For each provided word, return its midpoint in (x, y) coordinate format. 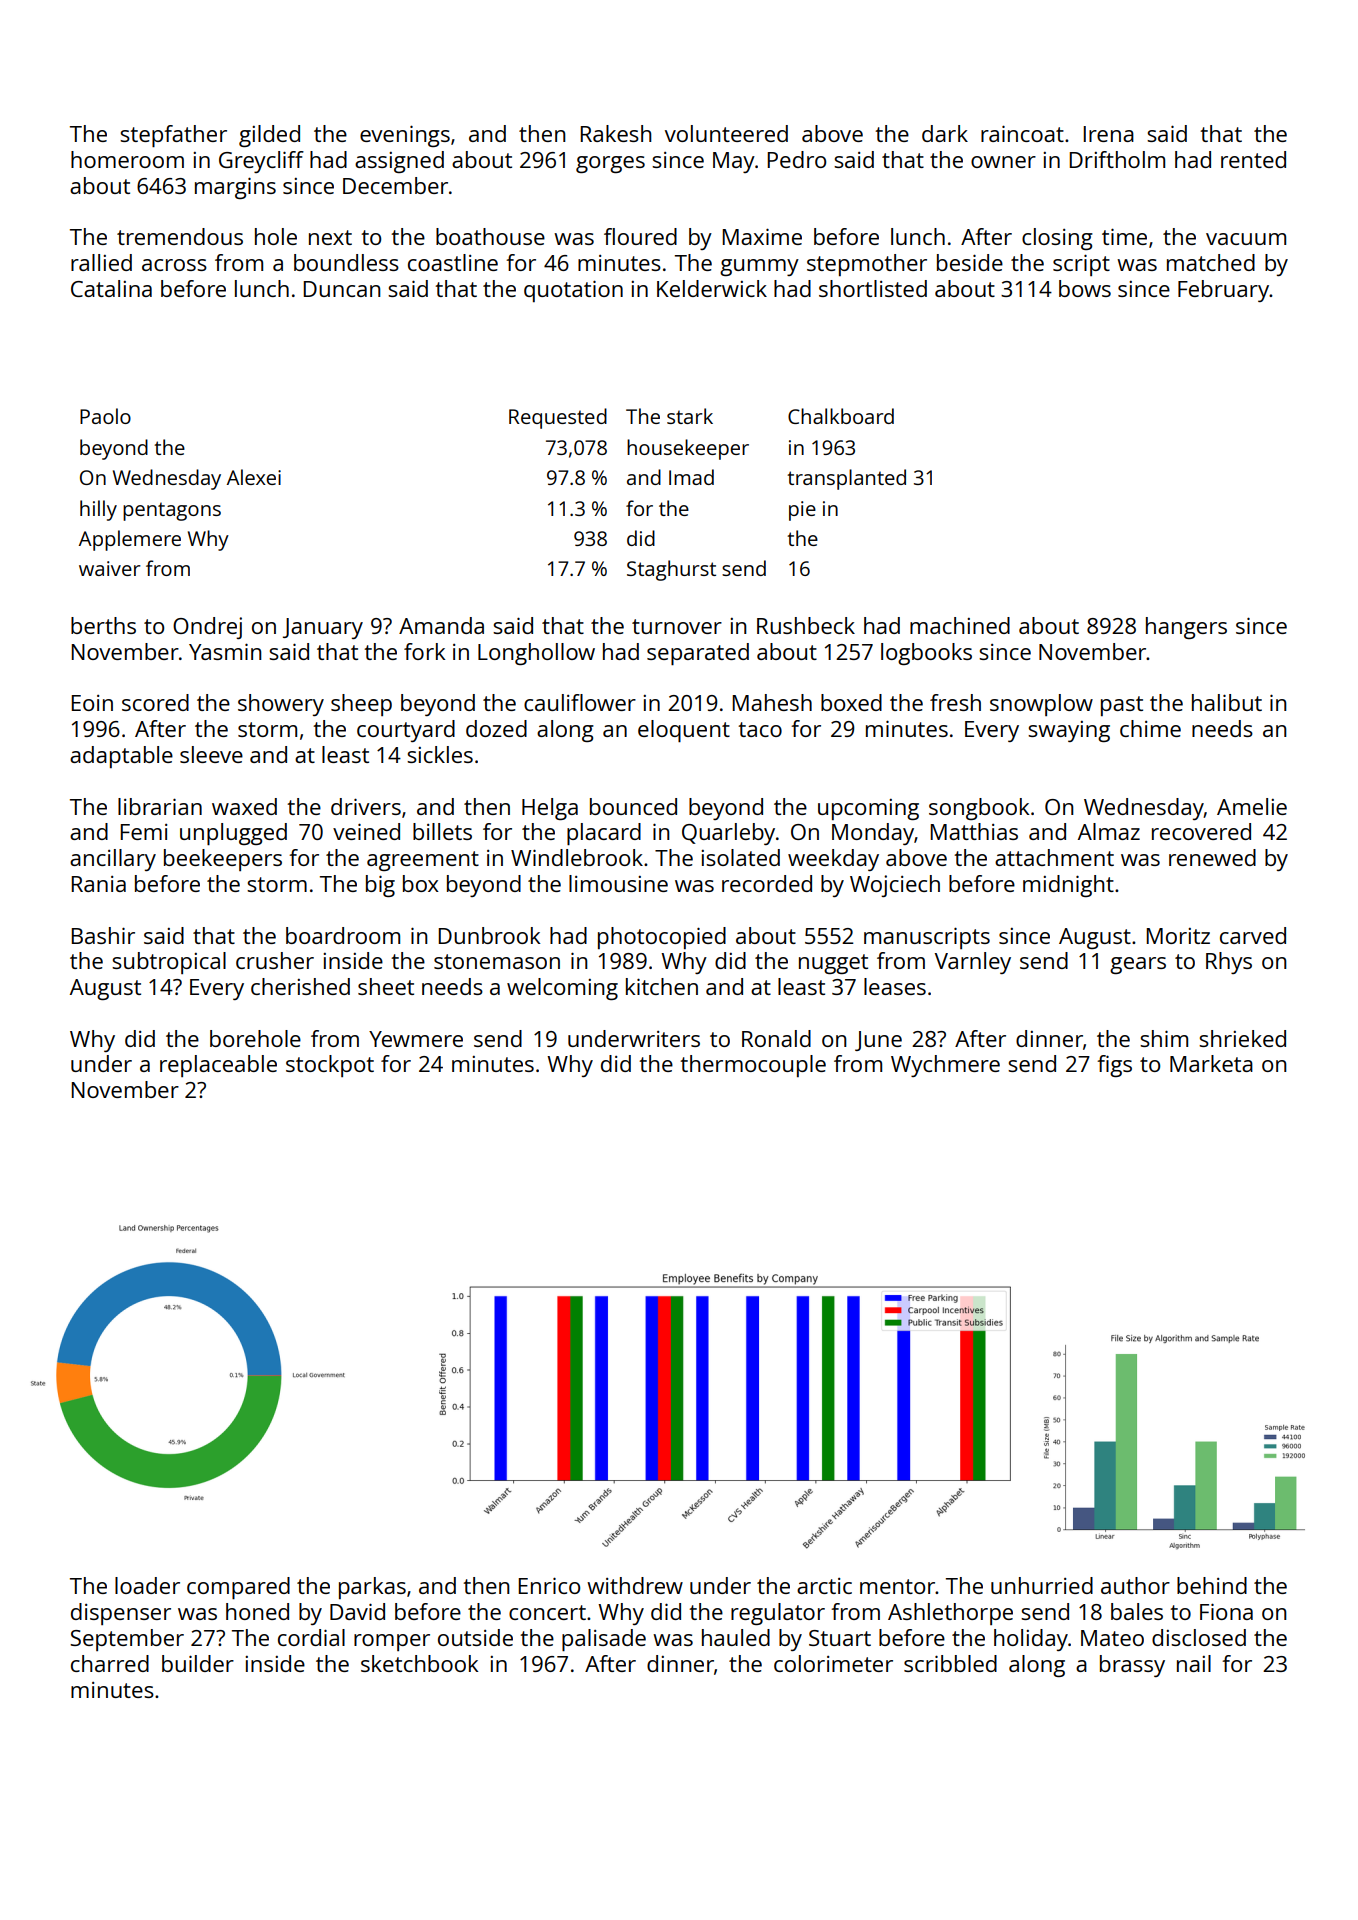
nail (1194, 1663)
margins (235, 188)
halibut (1227, 702)
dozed (496, 728)
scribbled (950, 1663)
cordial (311, 1637)
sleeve (211, 754)
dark (945, 133)
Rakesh (616, 133)
